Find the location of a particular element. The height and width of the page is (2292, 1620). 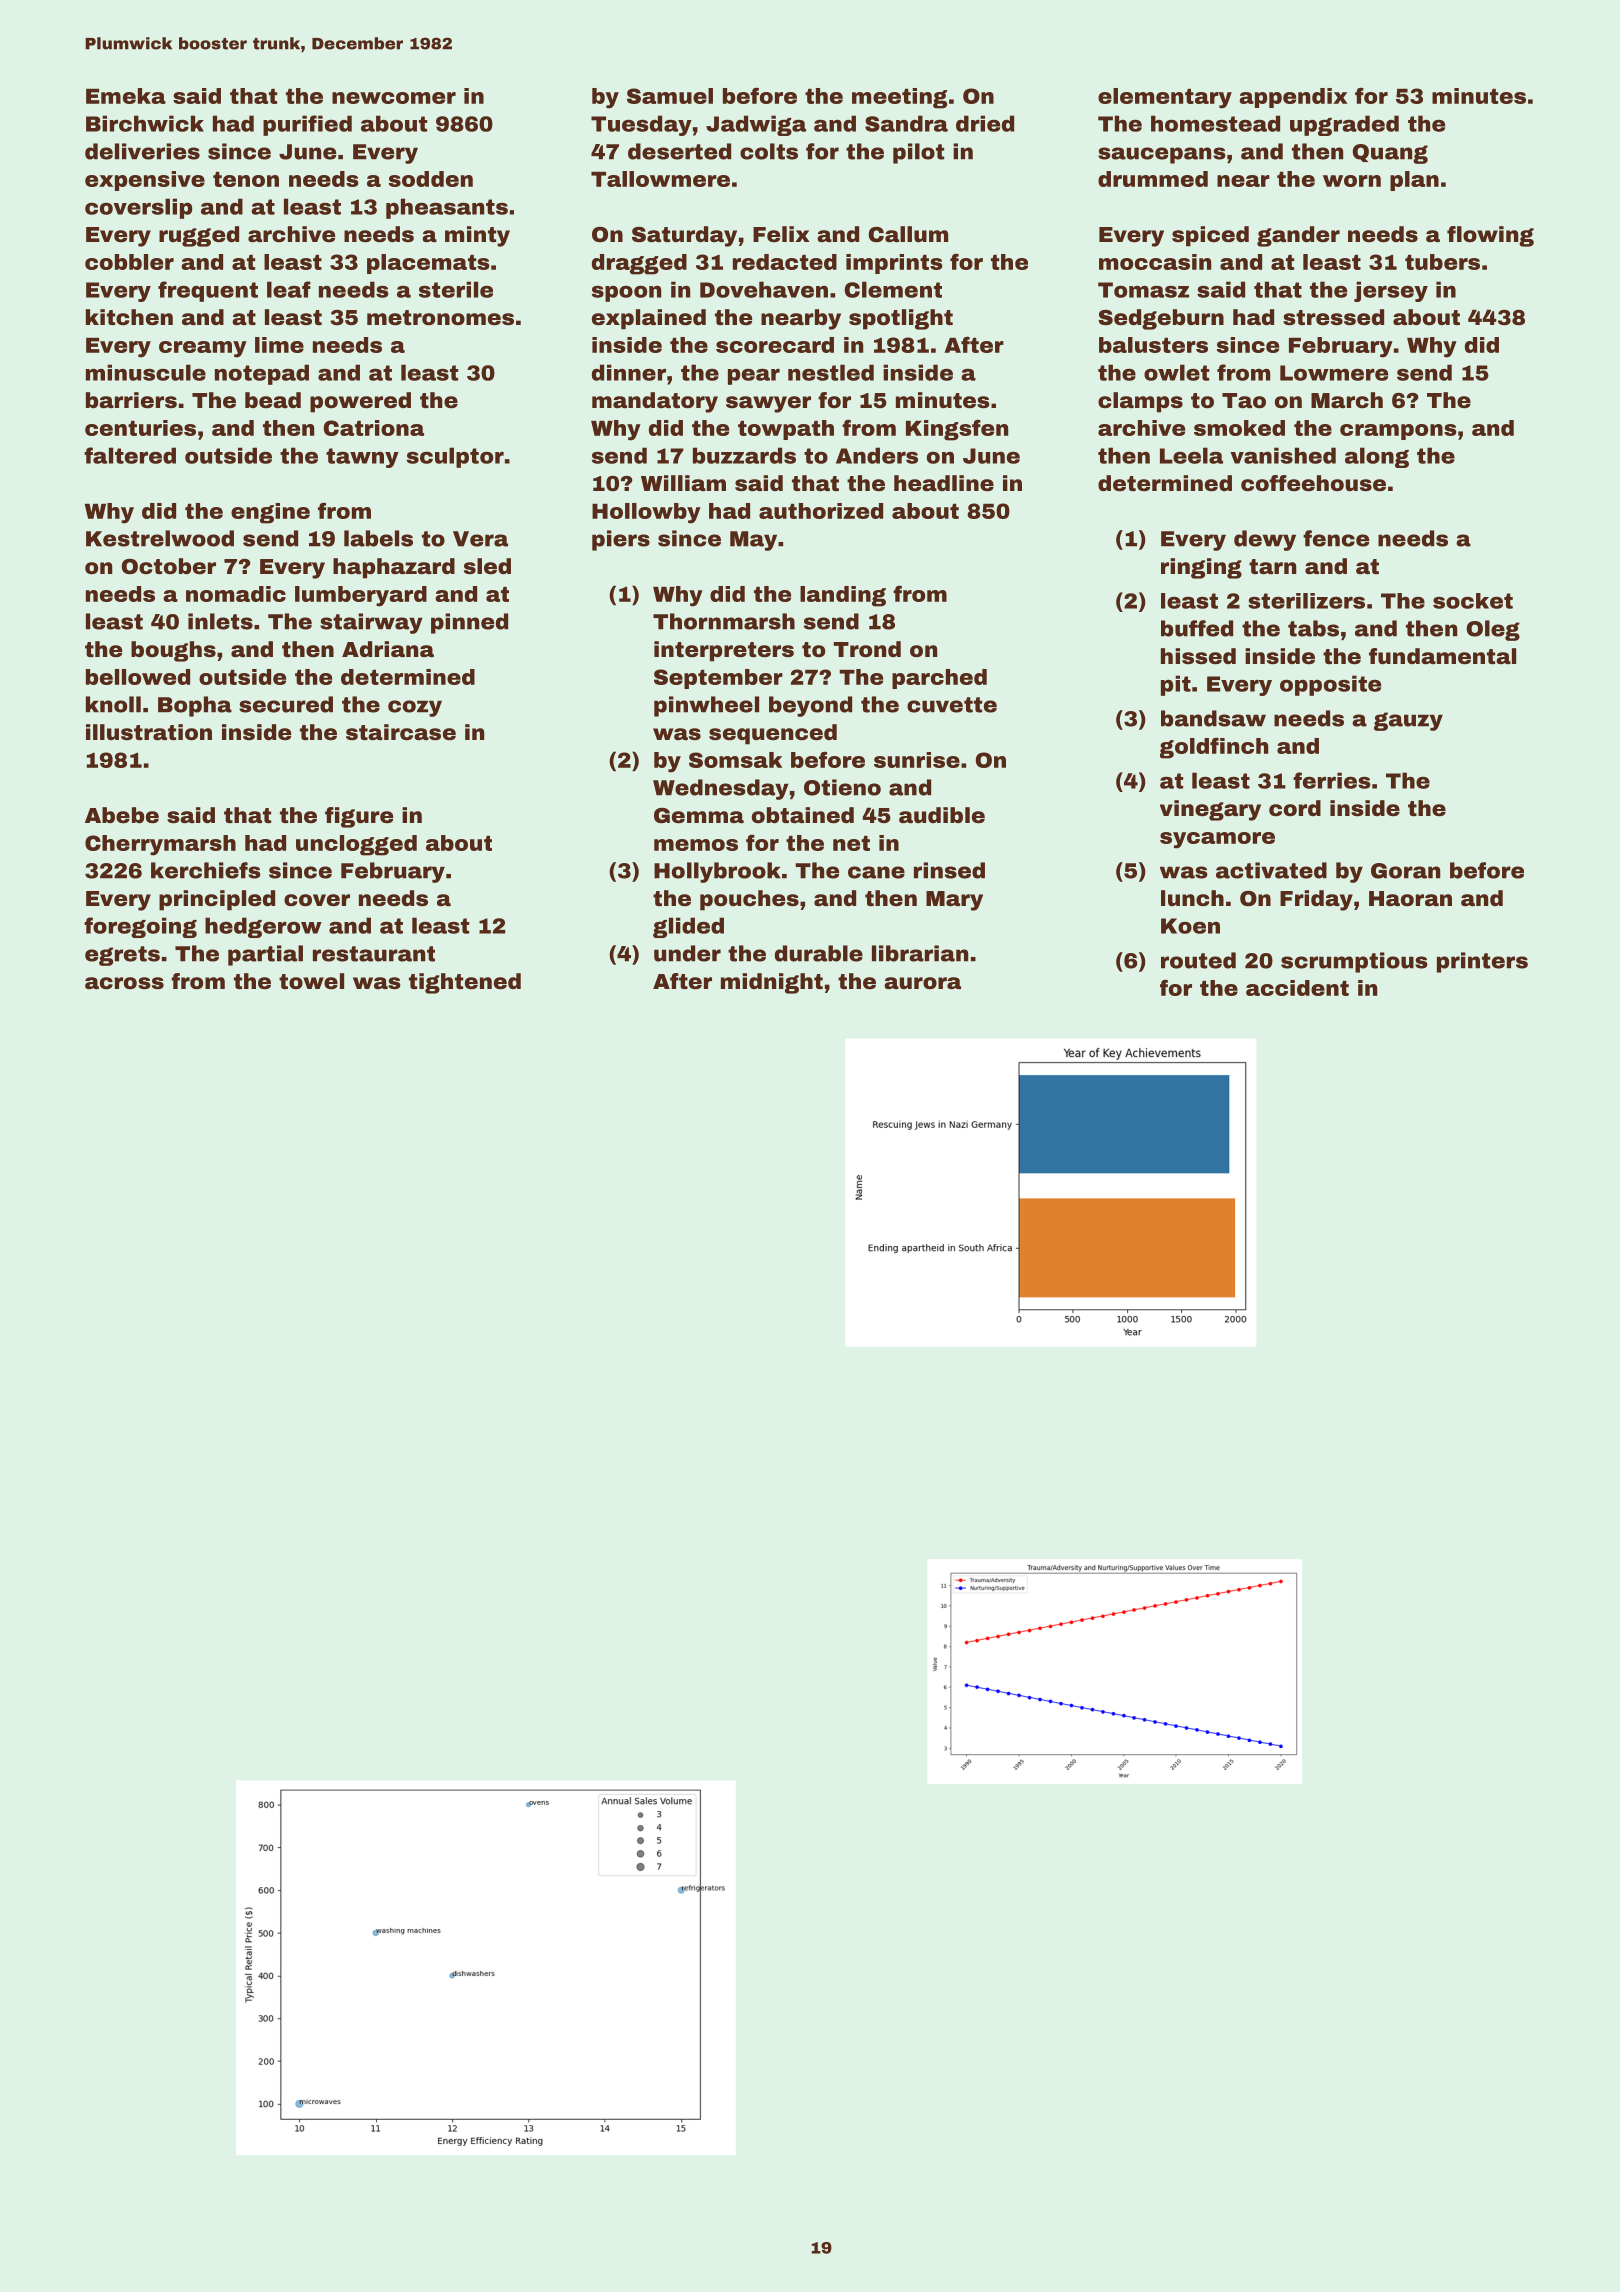

sunrise is located at coordinates (917, 760).
